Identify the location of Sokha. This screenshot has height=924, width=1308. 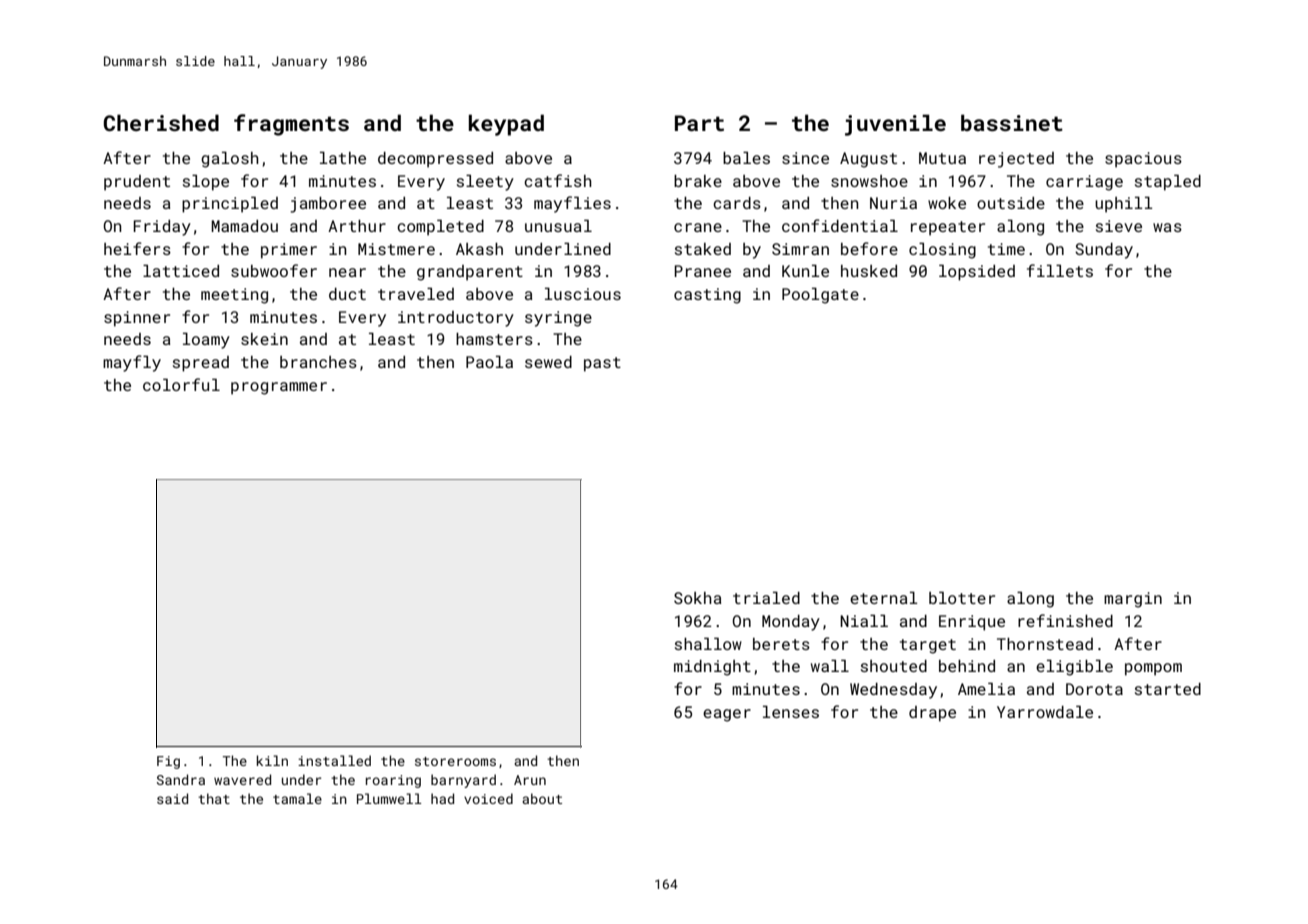
(698, 598).
